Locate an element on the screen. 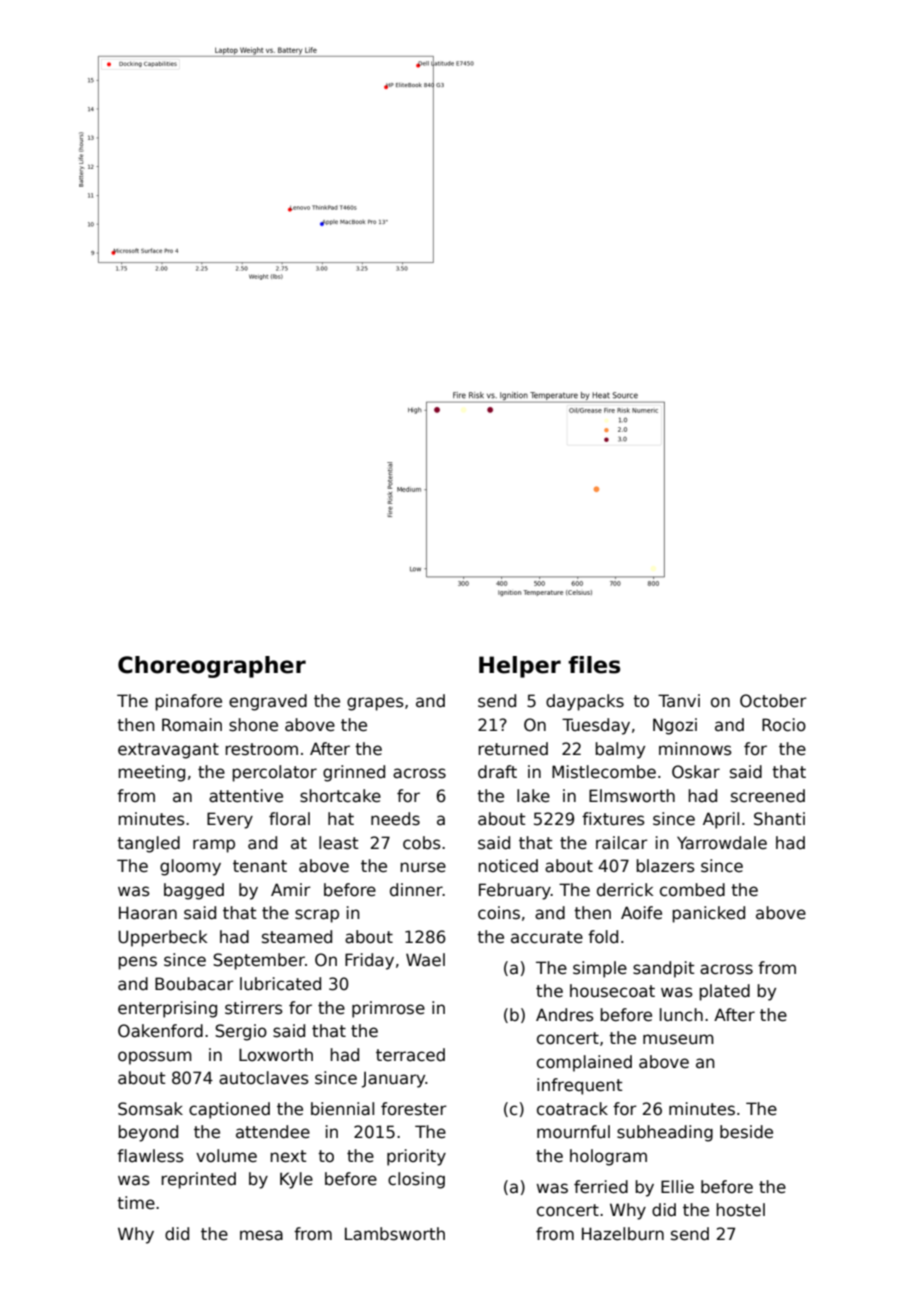 This screenshot has height=1308, width=924. reprinted is located at coordinates (198, 1180).
